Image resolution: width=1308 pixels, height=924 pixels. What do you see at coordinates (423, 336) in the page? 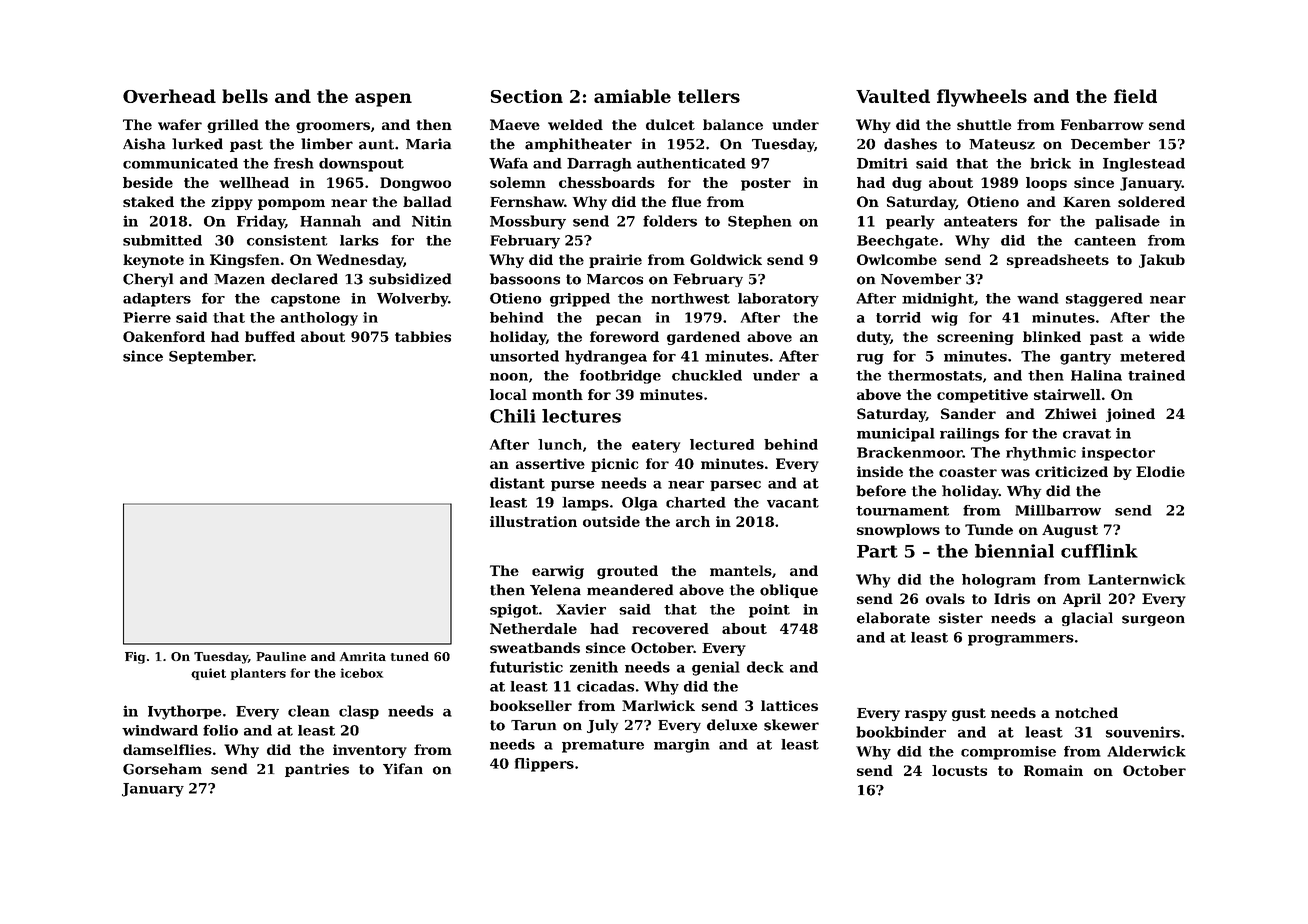
I see `tabbies` at bounding box center [423, 336].
